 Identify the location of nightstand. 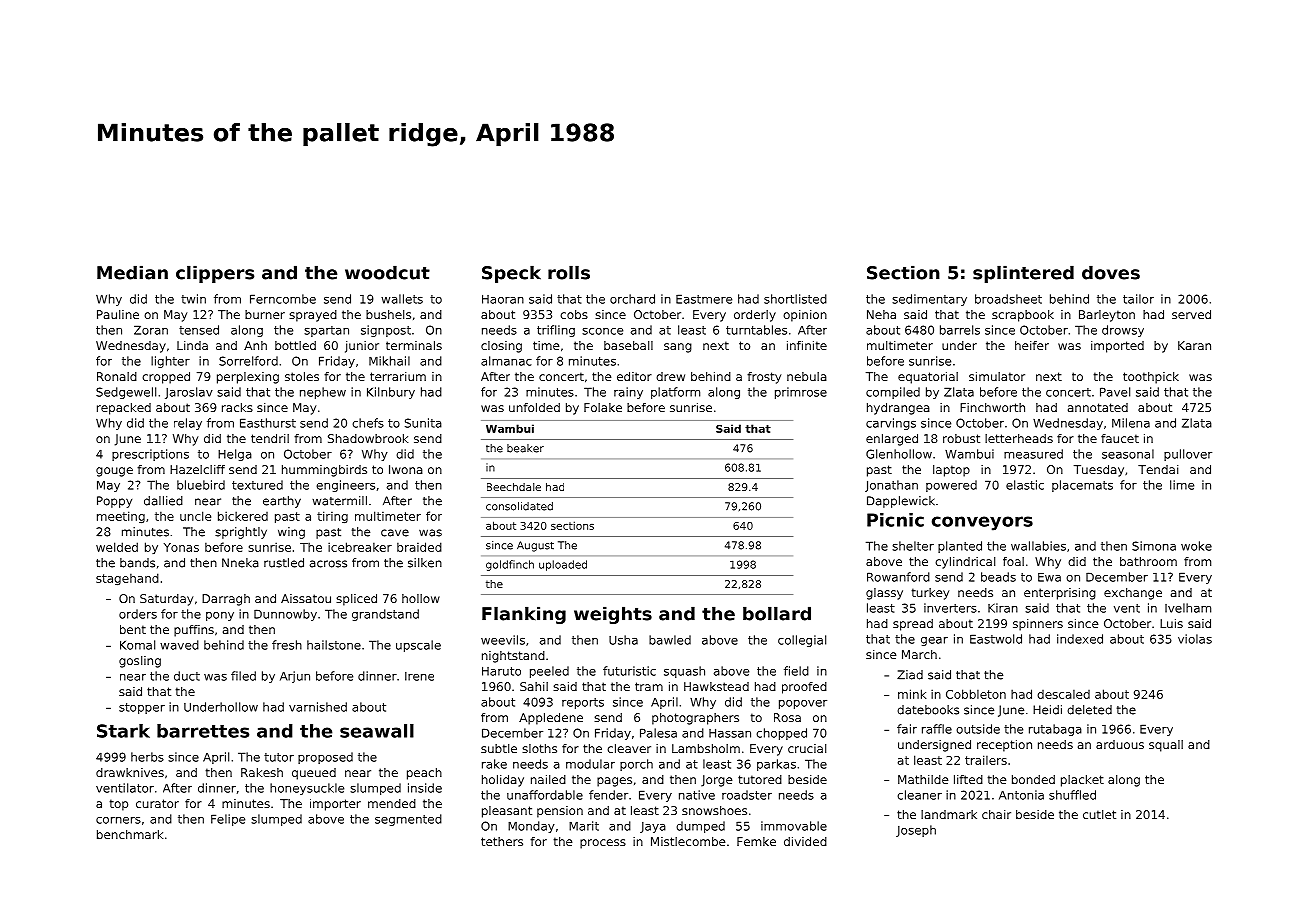
(513, 657).
